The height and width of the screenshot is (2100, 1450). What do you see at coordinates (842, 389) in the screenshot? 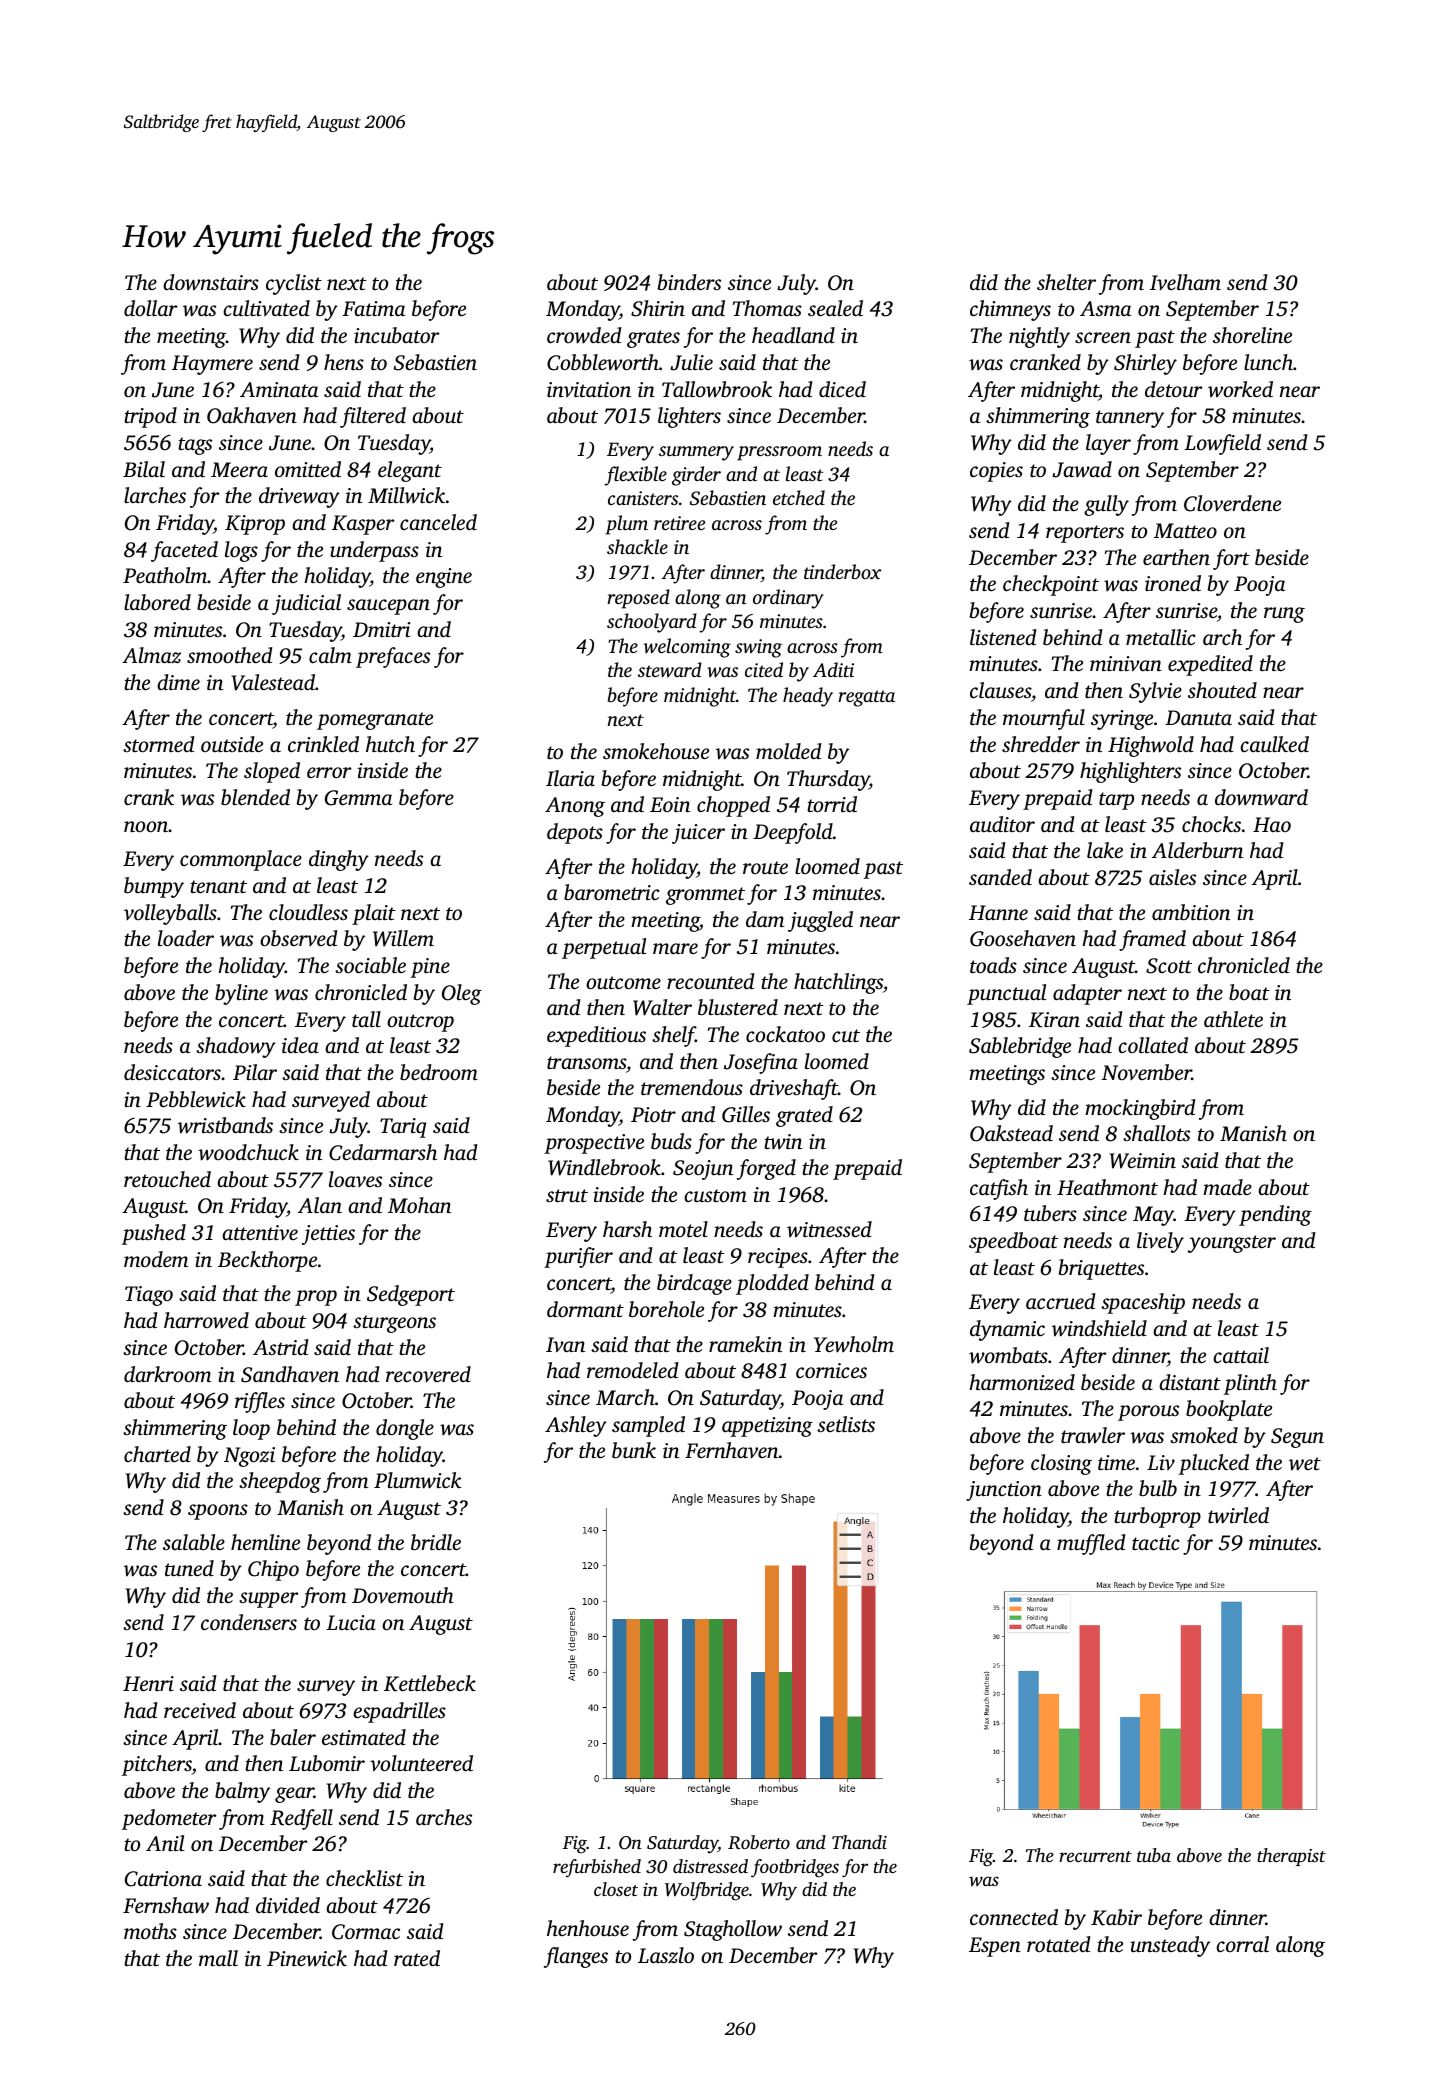
I see `diced` at bounding box center [842, 389].
